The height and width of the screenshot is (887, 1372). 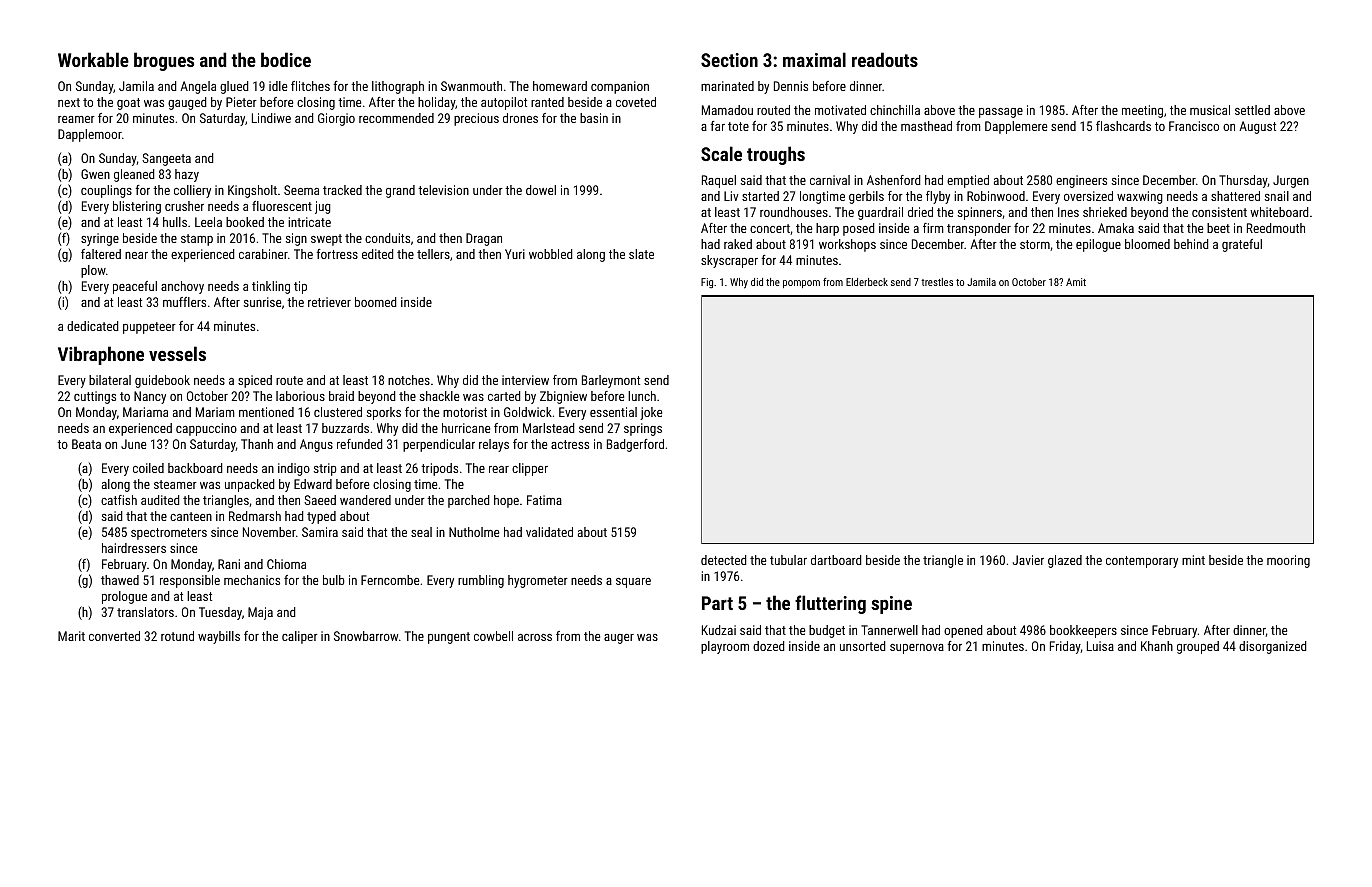 I want to click on Redmarsh, so click(x=255, y=516).
